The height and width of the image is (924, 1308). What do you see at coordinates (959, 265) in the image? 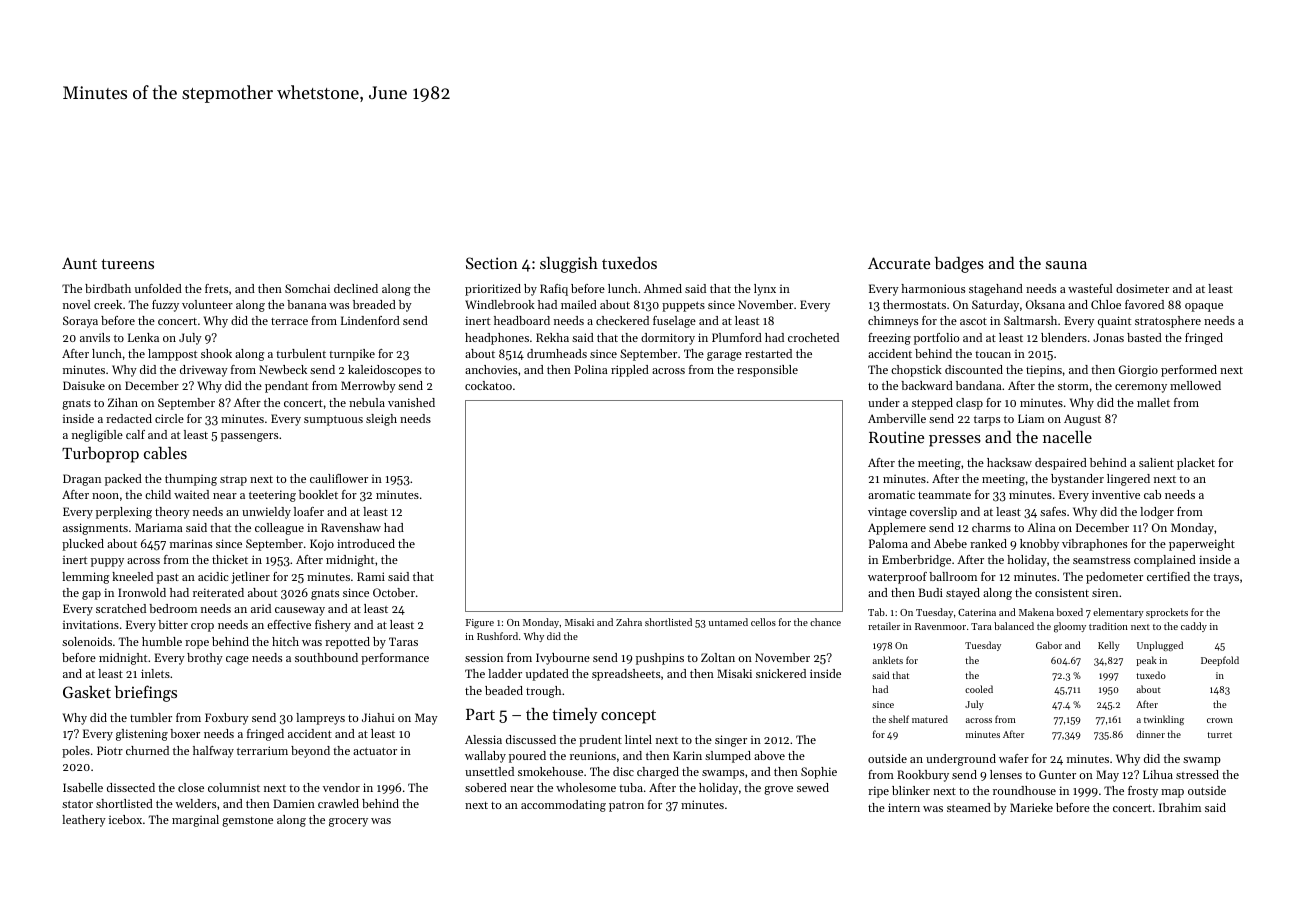
I see `badges` at bounding box center [959, 265].
